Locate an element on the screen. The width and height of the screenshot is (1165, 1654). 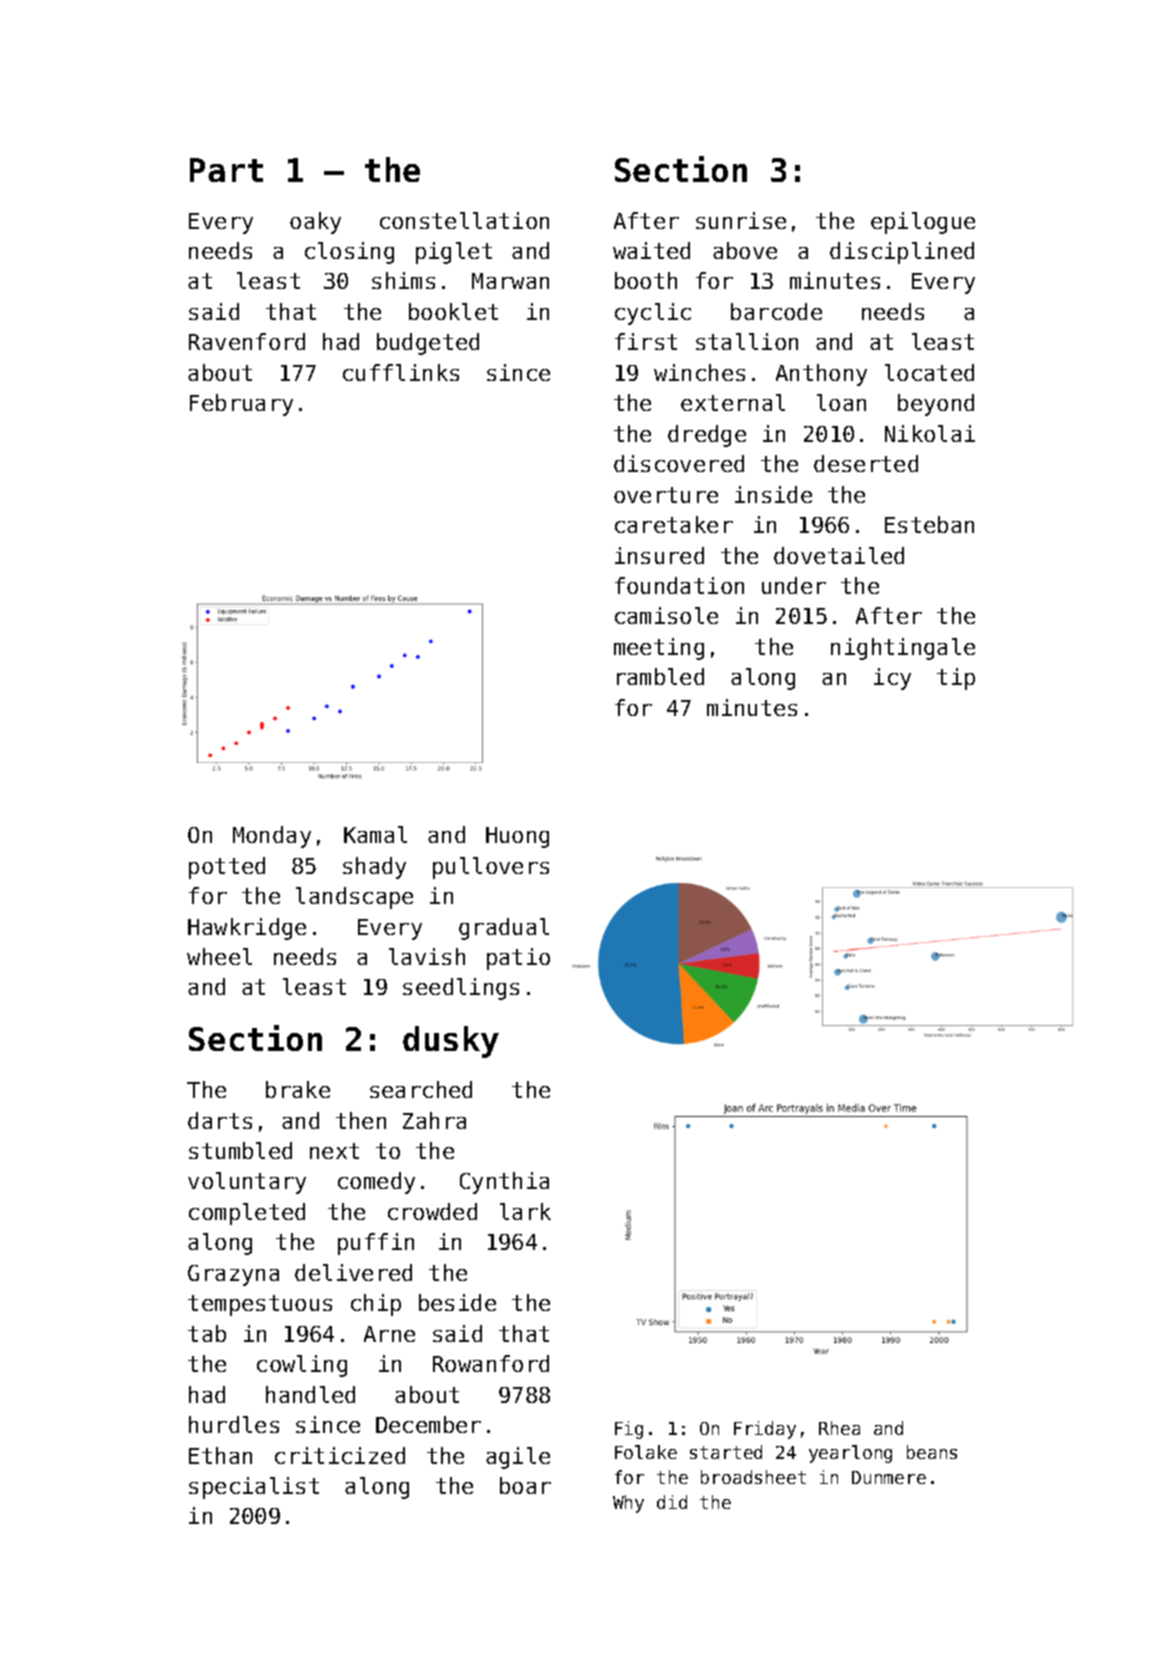
sunrise is located at coordinates (741, 220).
